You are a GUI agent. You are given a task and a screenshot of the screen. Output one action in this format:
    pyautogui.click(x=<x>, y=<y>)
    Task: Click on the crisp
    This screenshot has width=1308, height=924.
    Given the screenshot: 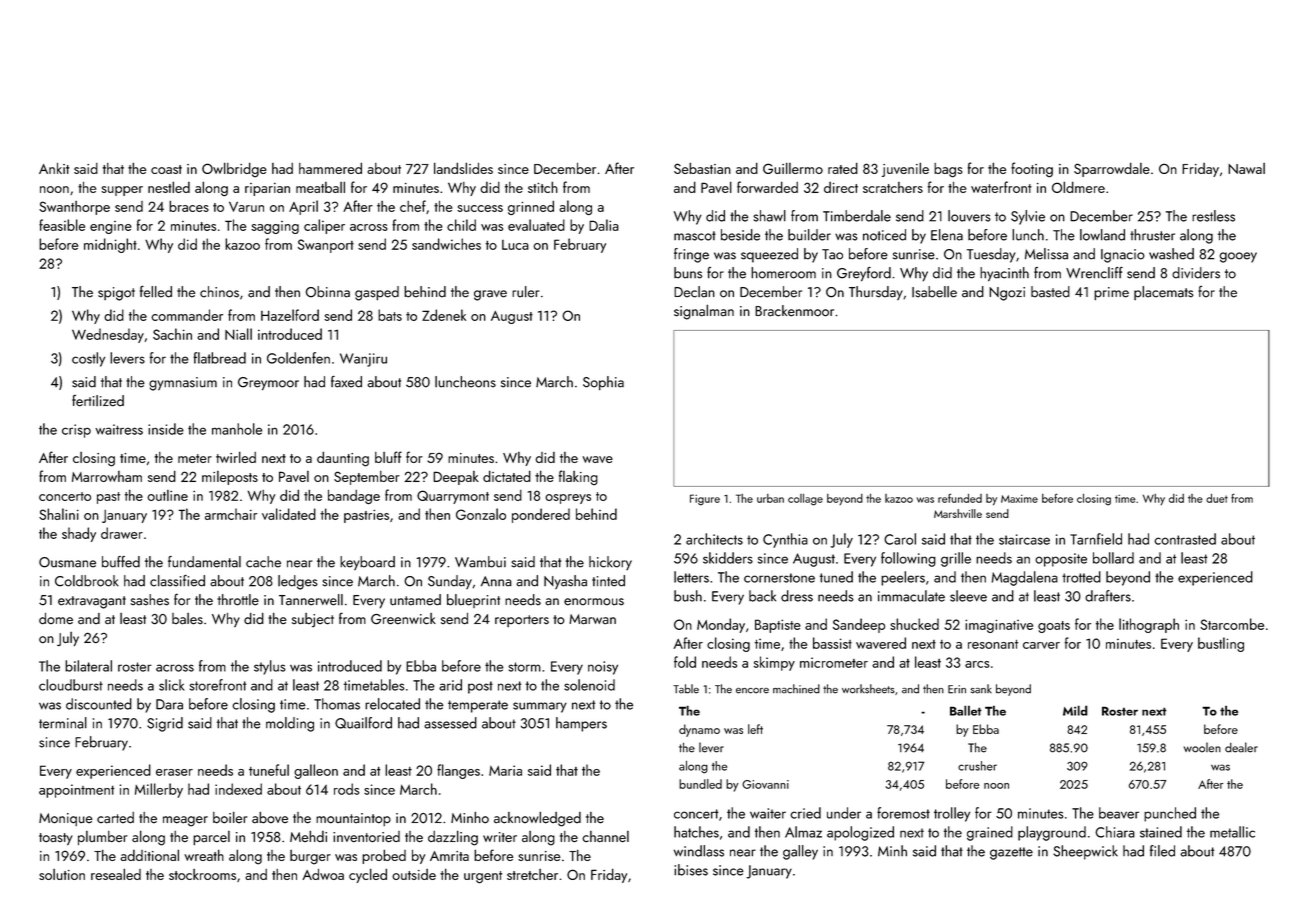 What is the action you would take?
    pyautogui.click(x=76, y=431)
